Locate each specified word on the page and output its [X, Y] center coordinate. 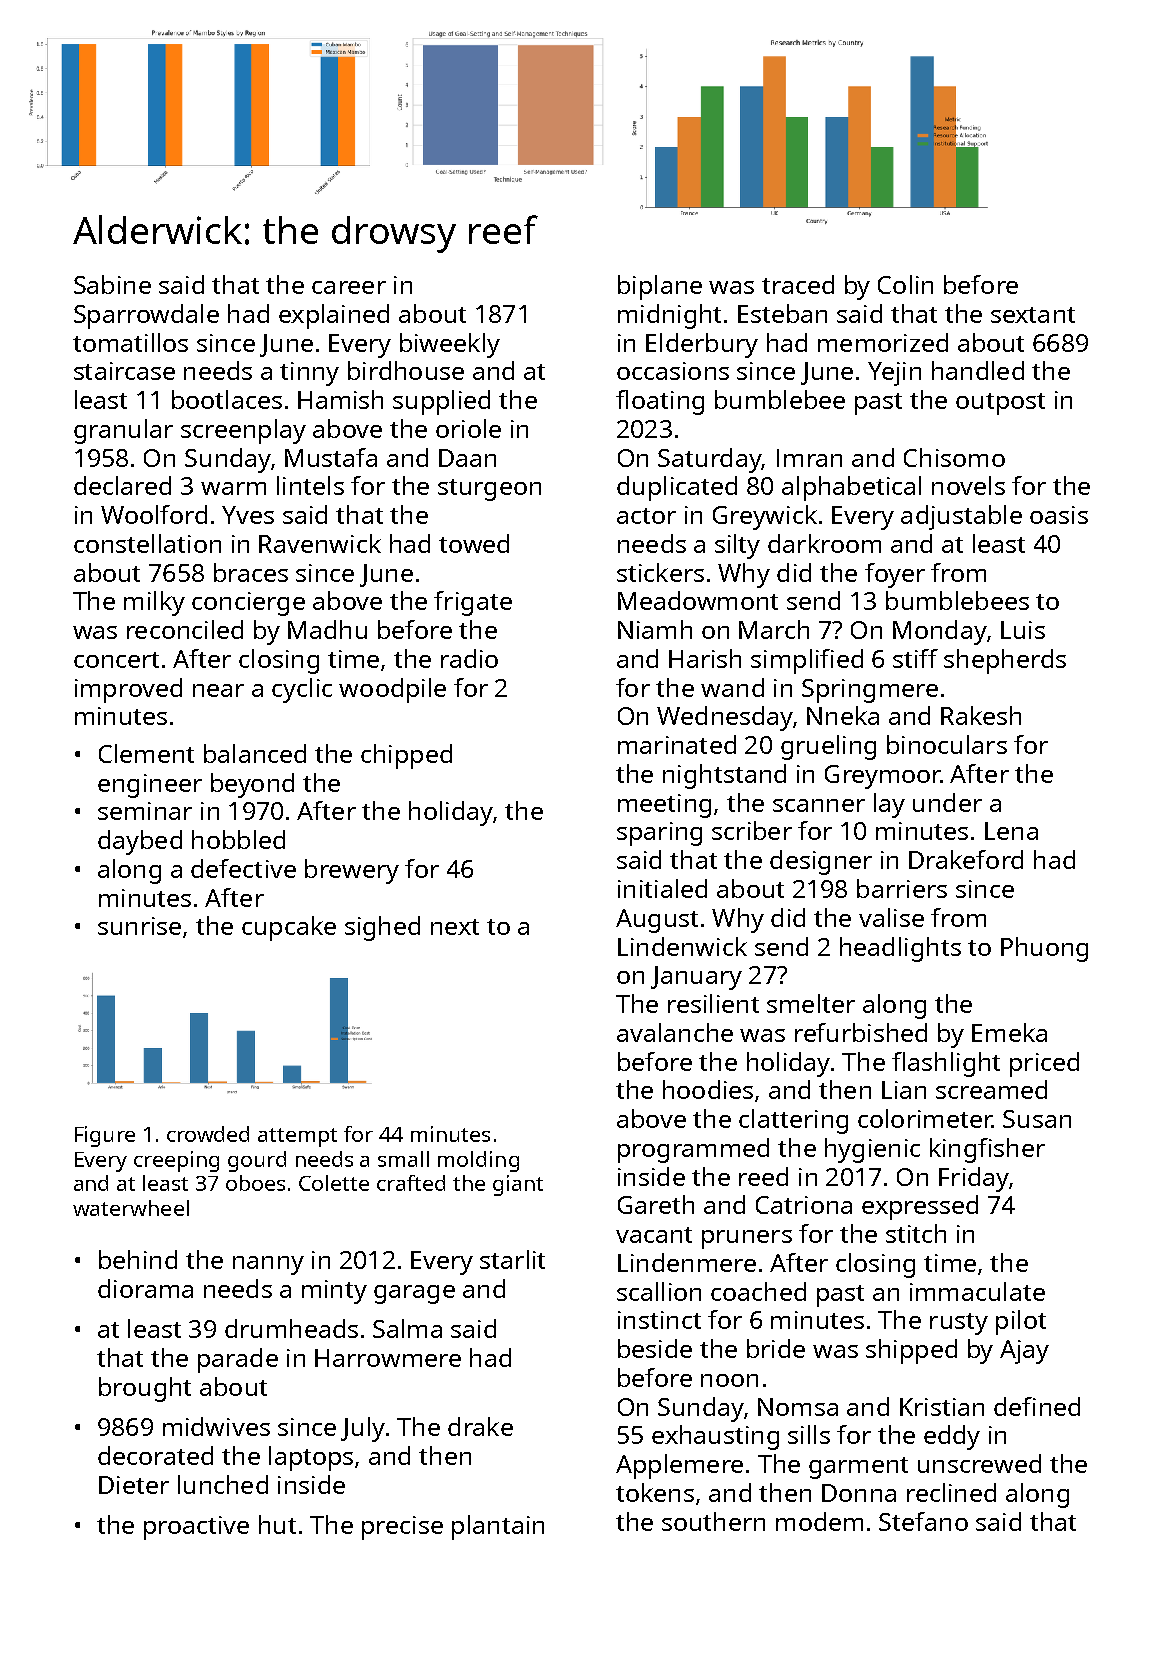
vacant [654, 1235]
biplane [660, 287]
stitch [916, 1233]
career [349, 287]
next [455, 927]
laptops [311, 1458]
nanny [268, 1265]
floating [660, 402]
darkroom [824, 543]
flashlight [946, 1064]
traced [798, 284]
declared [122, 485]
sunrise [139, 926]
